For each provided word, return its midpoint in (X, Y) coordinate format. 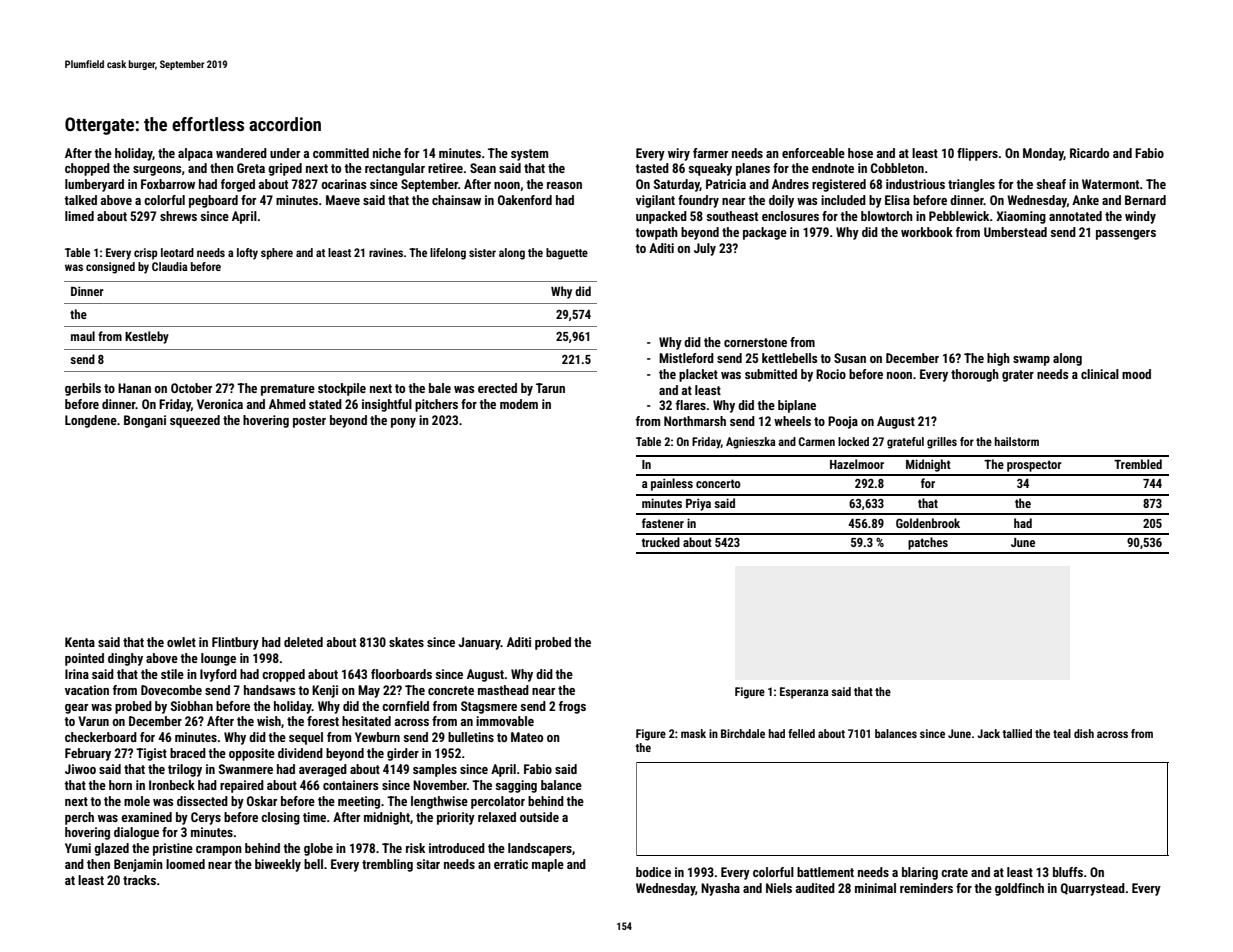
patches (928, 543)
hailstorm (1017, 441)
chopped (87, 169)
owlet (181, 642)
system (529, 155)
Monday (1043, 154)
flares (691, 405)
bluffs (1068, 872)
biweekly (278, 865)
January (479, 643)
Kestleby (147, 337)
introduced (457, 848)
